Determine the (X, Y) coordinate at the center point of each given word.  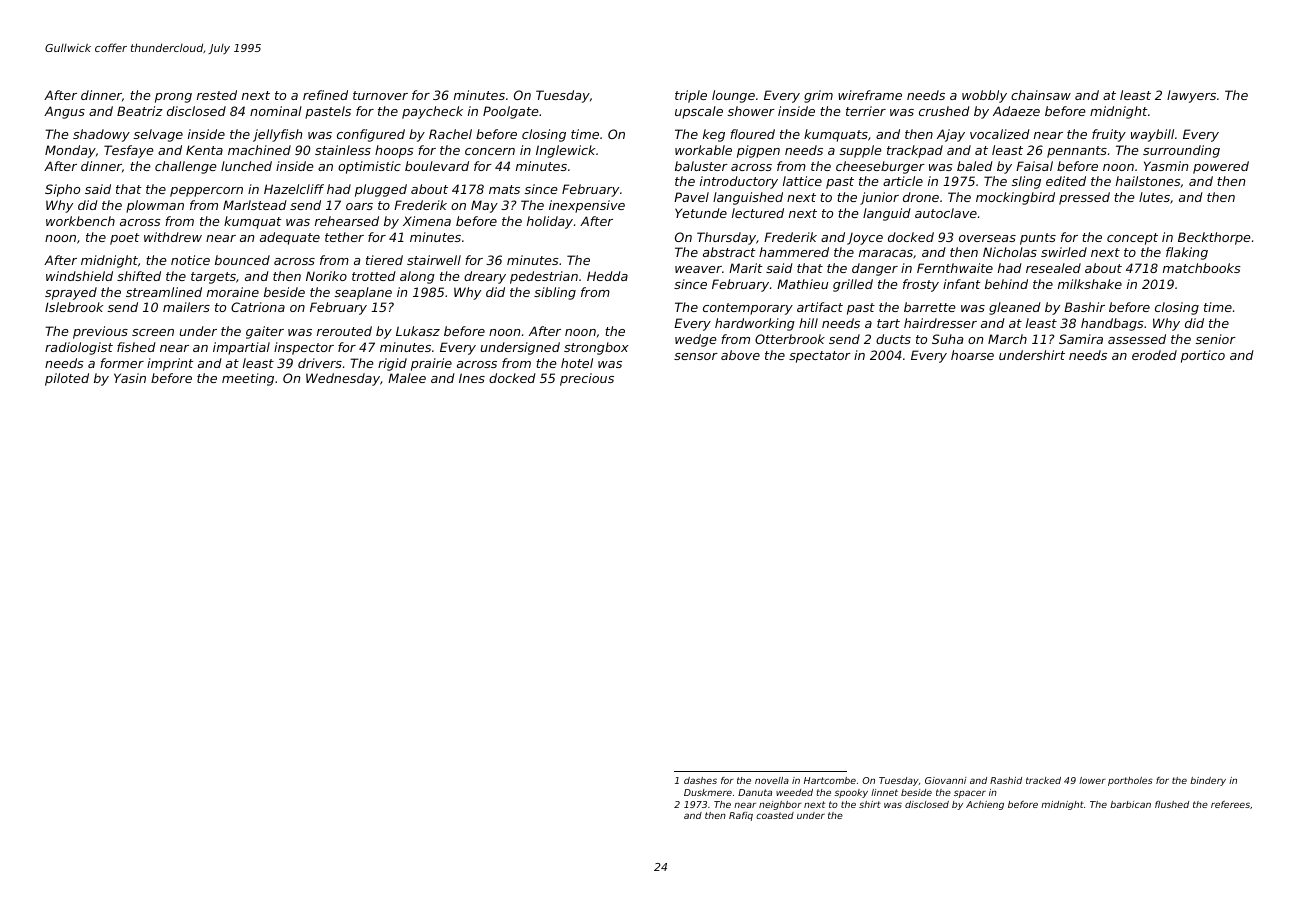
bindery (1208, 781)
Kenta (204, 150)
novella (772, 780)
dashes (700, 780)
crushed (944, 111)
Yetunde (701, 213)
